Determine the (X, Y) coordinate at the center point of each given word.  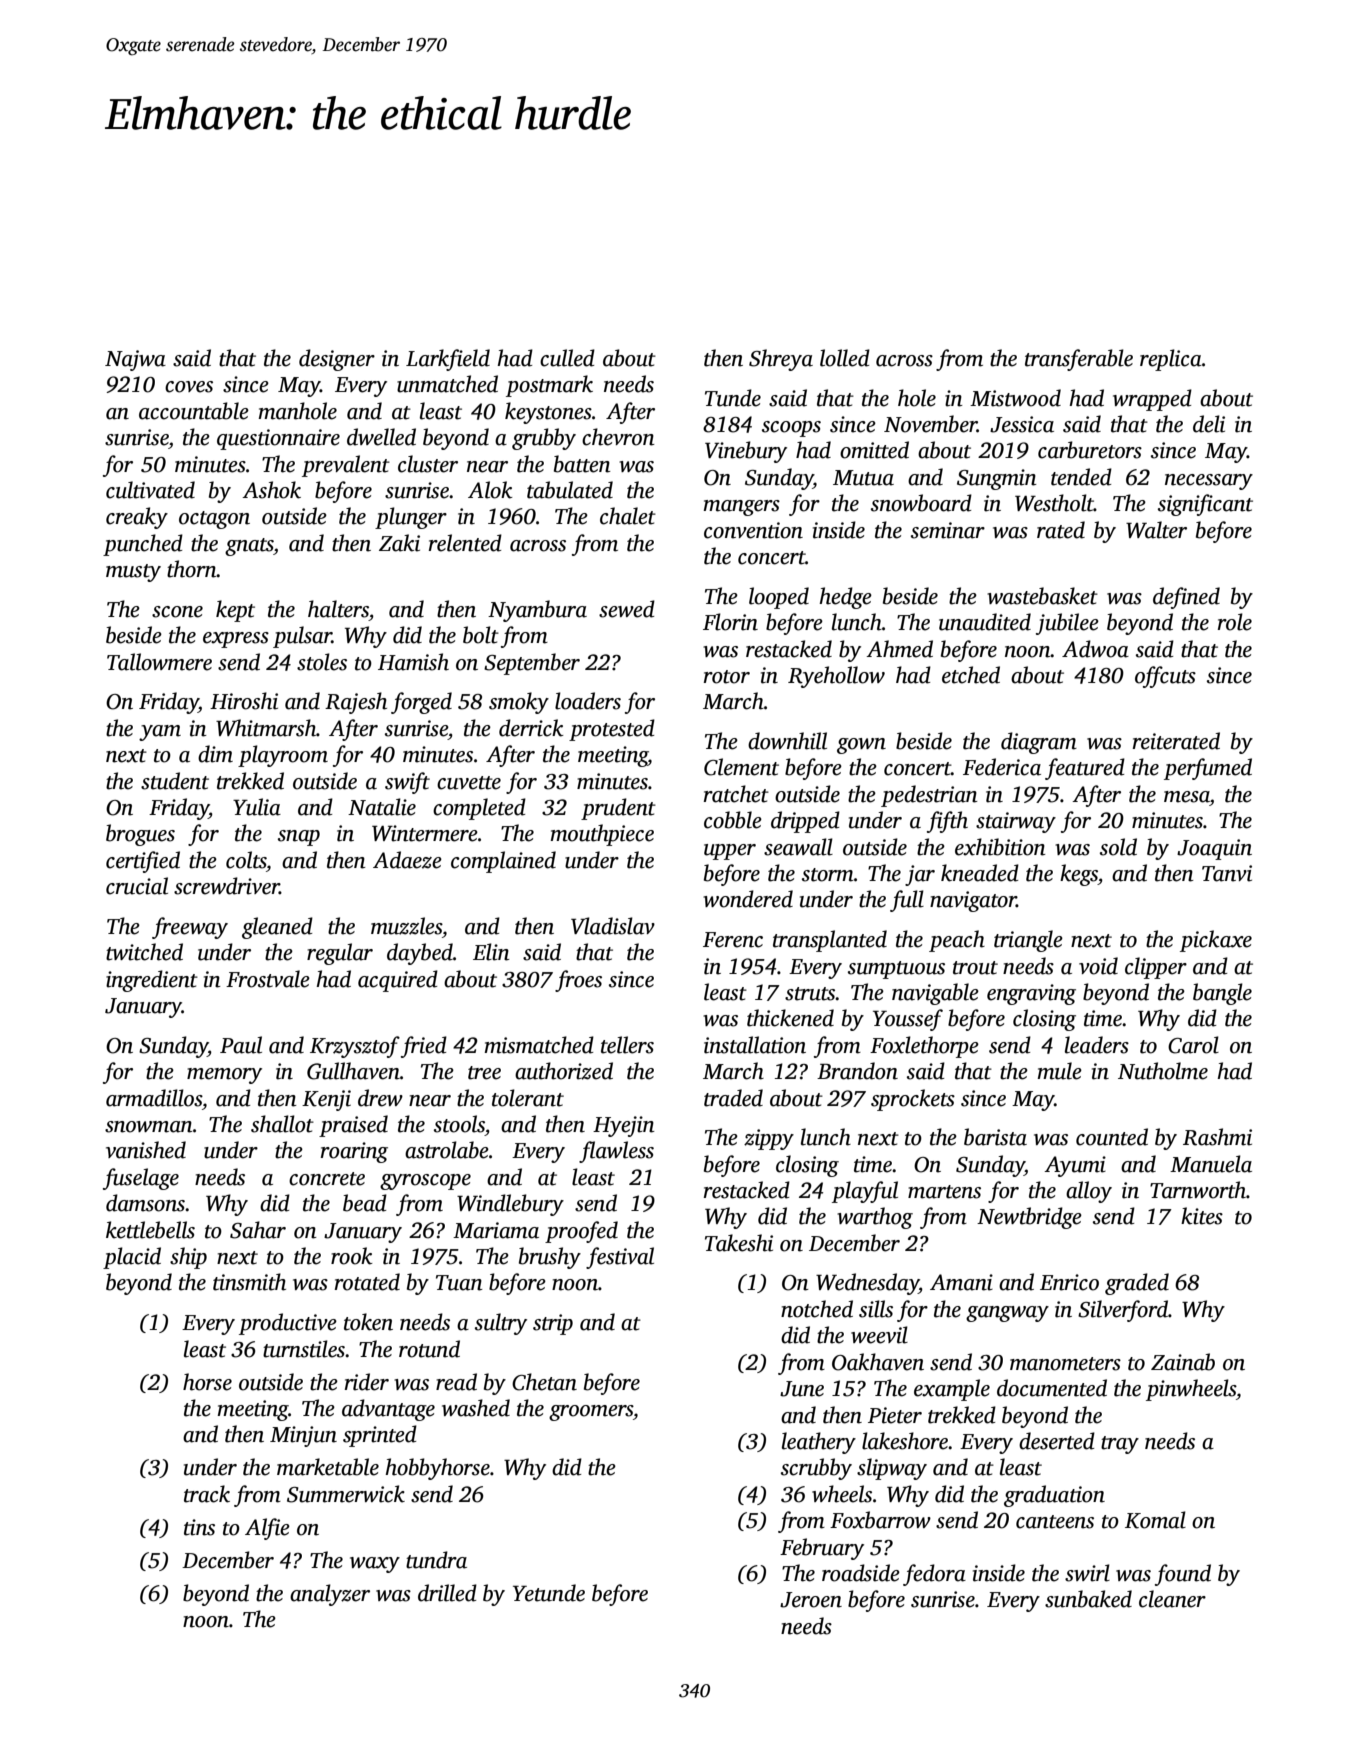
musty (133, 573)
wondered (748, 899)
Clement (741, 767)
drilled (447, 1593)
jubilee (1067, 624)
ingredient (152, 981)
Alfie (267, 1529)
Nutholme (1163, 1071)
